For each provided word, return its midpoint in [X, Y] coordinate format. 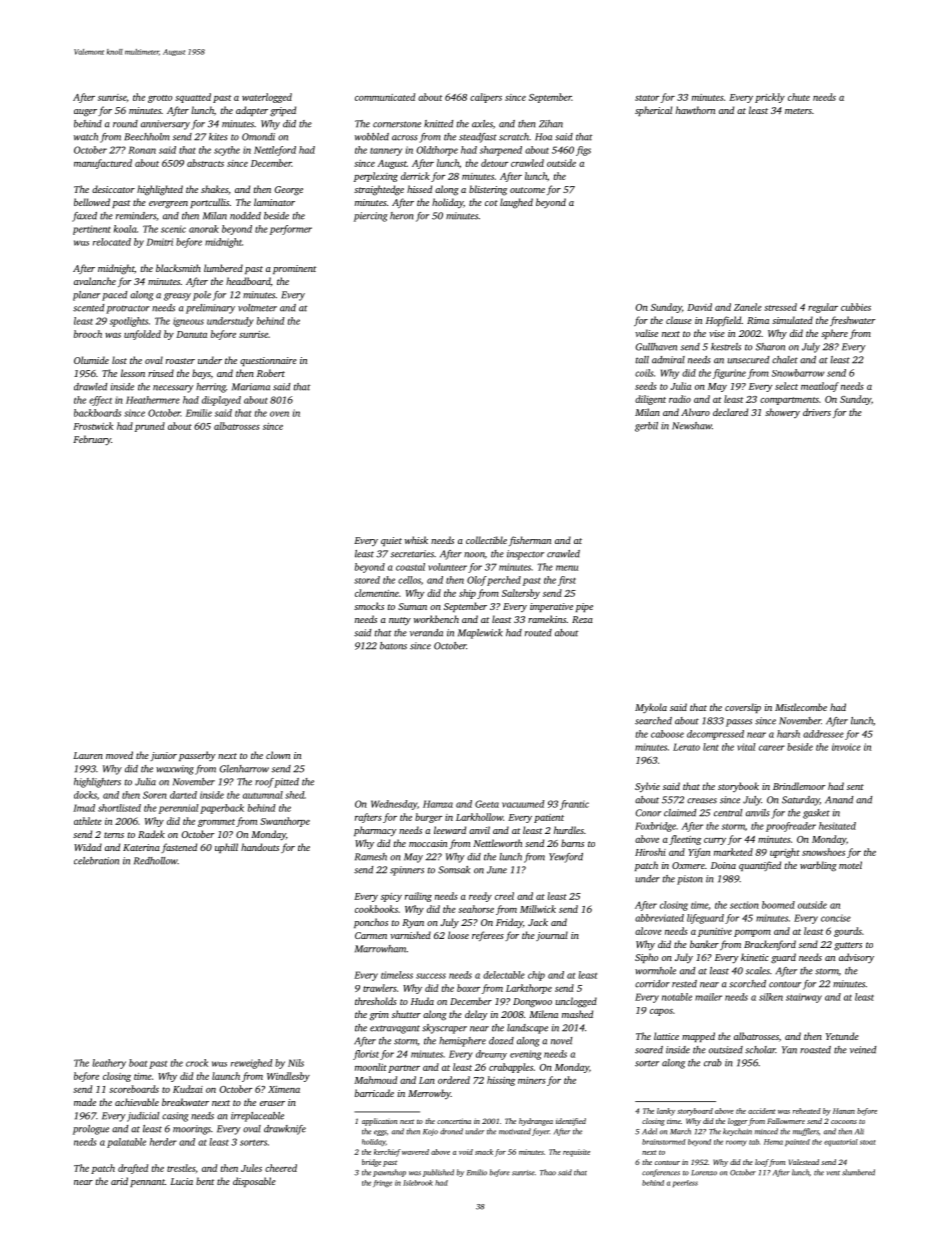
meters [798, 111]
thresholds [376, 1001]
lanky [666, 1112]
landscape [527, 1029]
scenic [173, 229]
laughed [516, 203]
